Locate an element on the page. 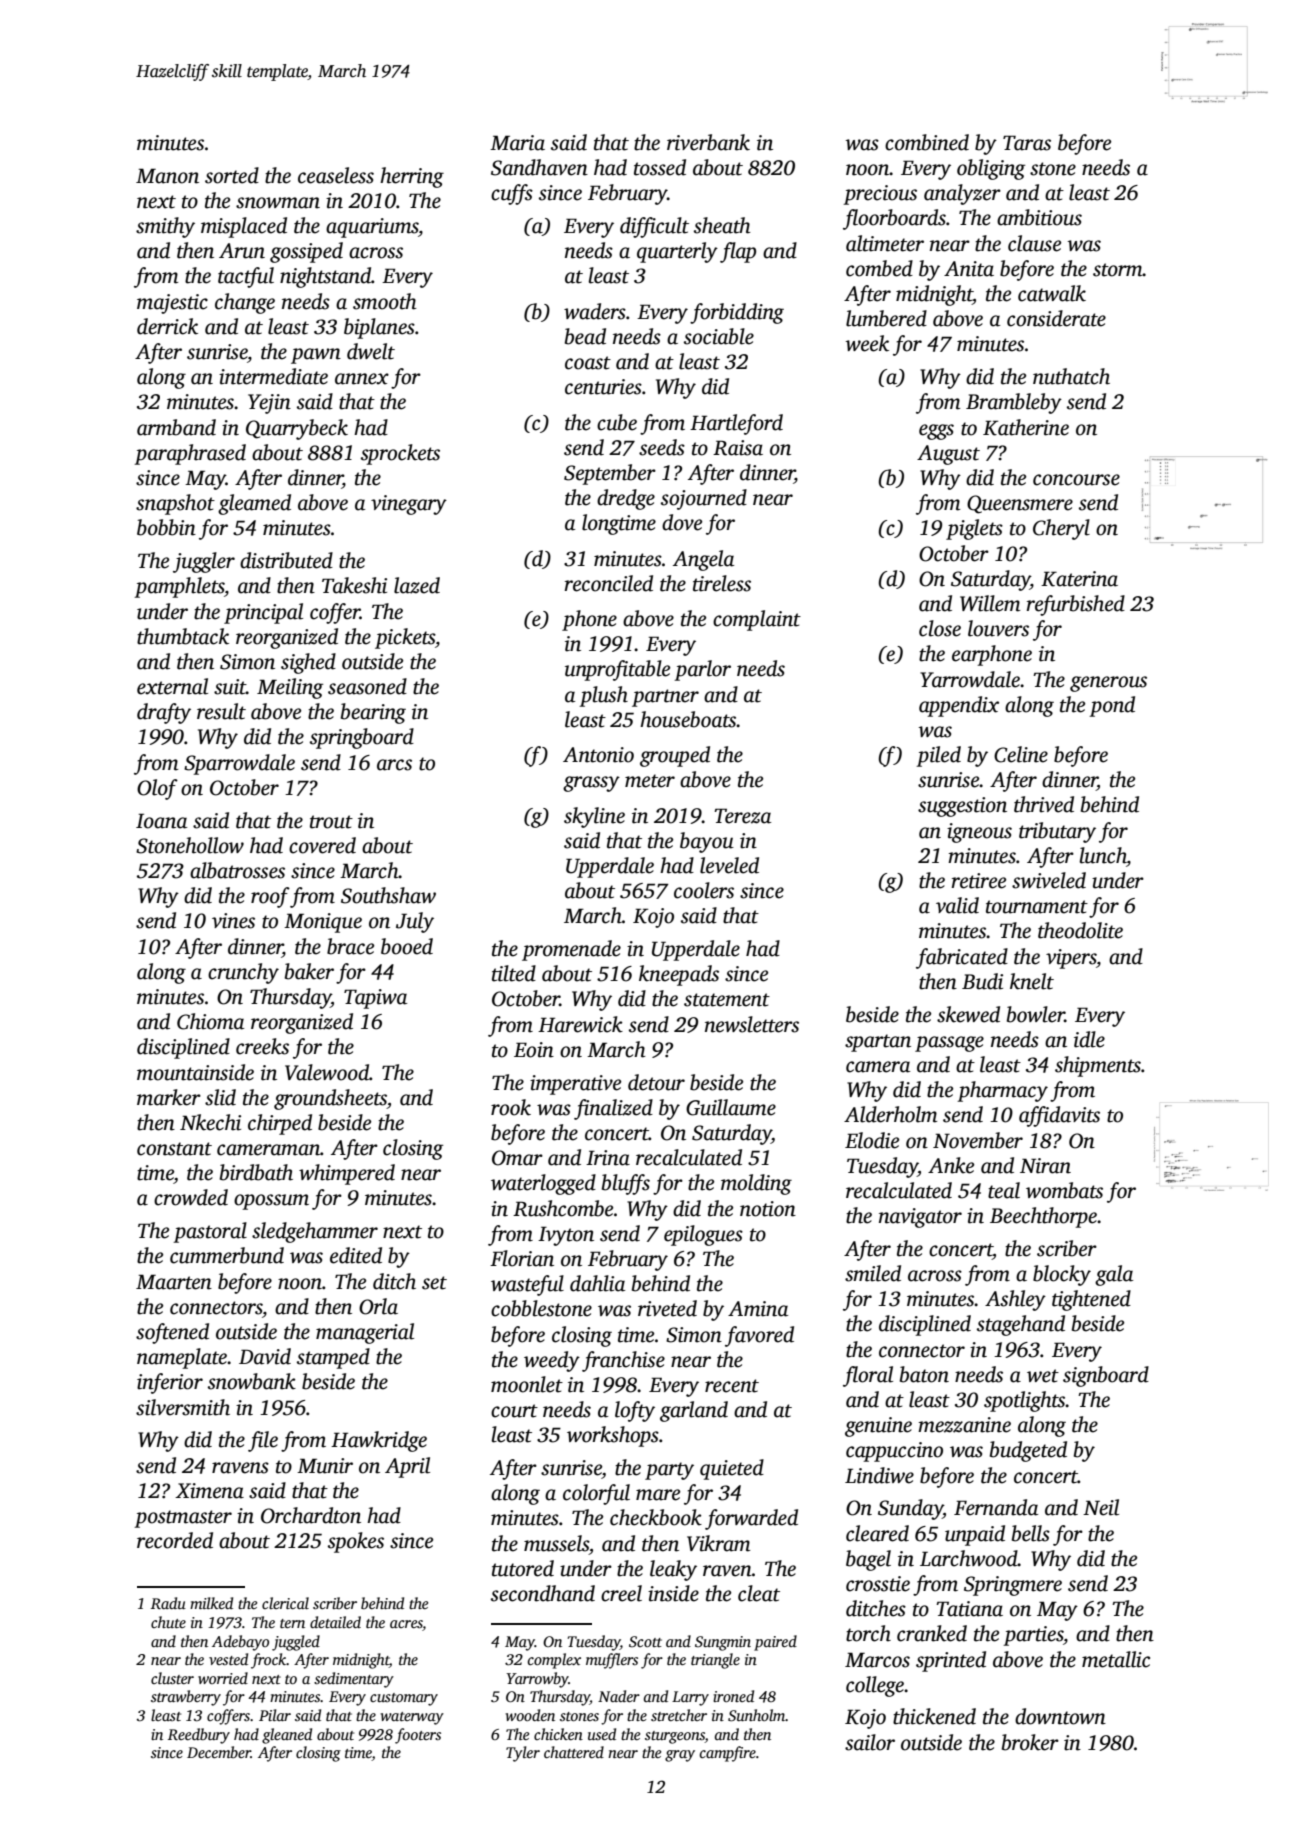 The image size is (1292, 1828). Taras is located at coordinates (1027, 143).
